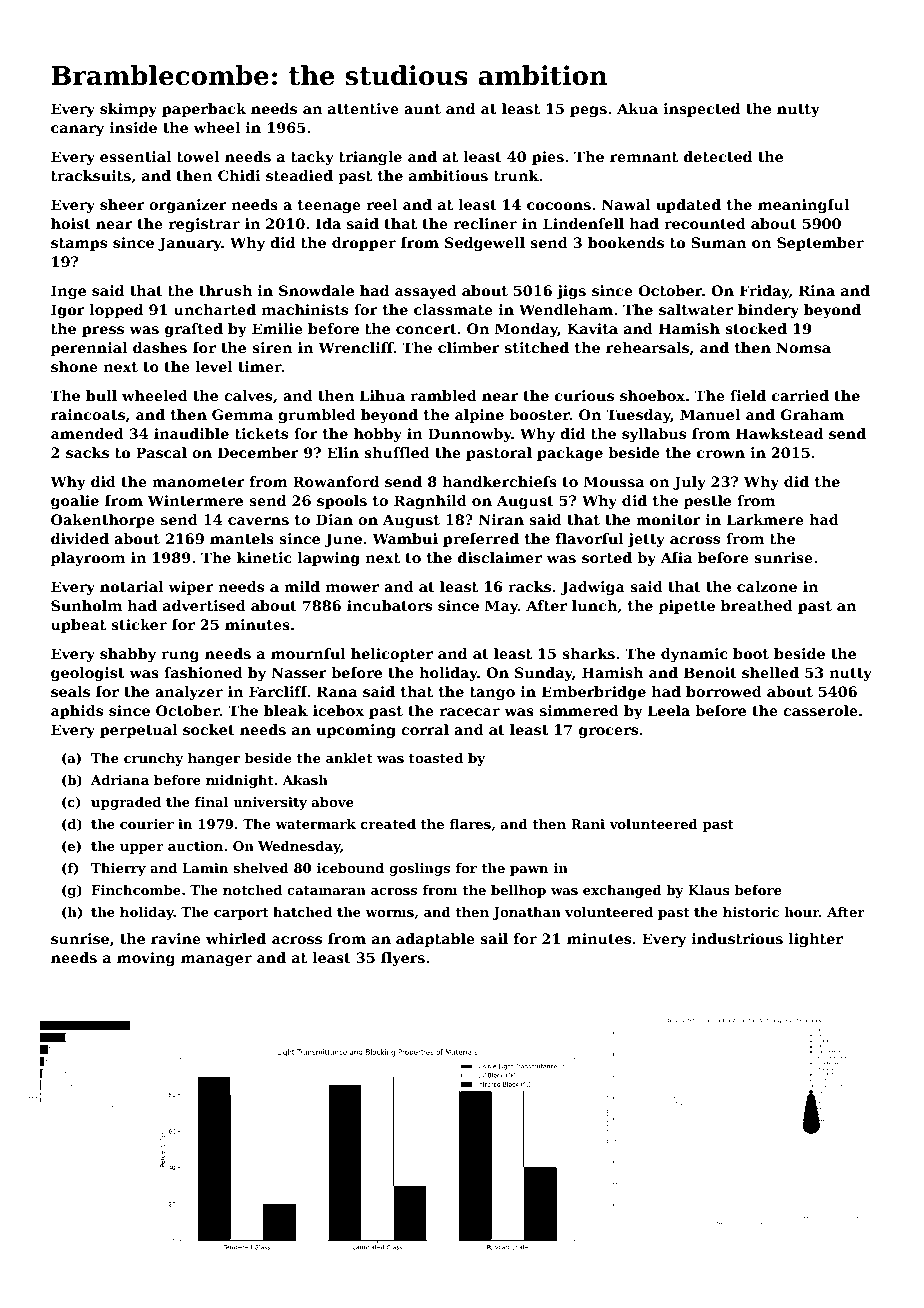  Describe the element at coordinates (204, 110) in the screenshot. I see `paperback` at that location.
